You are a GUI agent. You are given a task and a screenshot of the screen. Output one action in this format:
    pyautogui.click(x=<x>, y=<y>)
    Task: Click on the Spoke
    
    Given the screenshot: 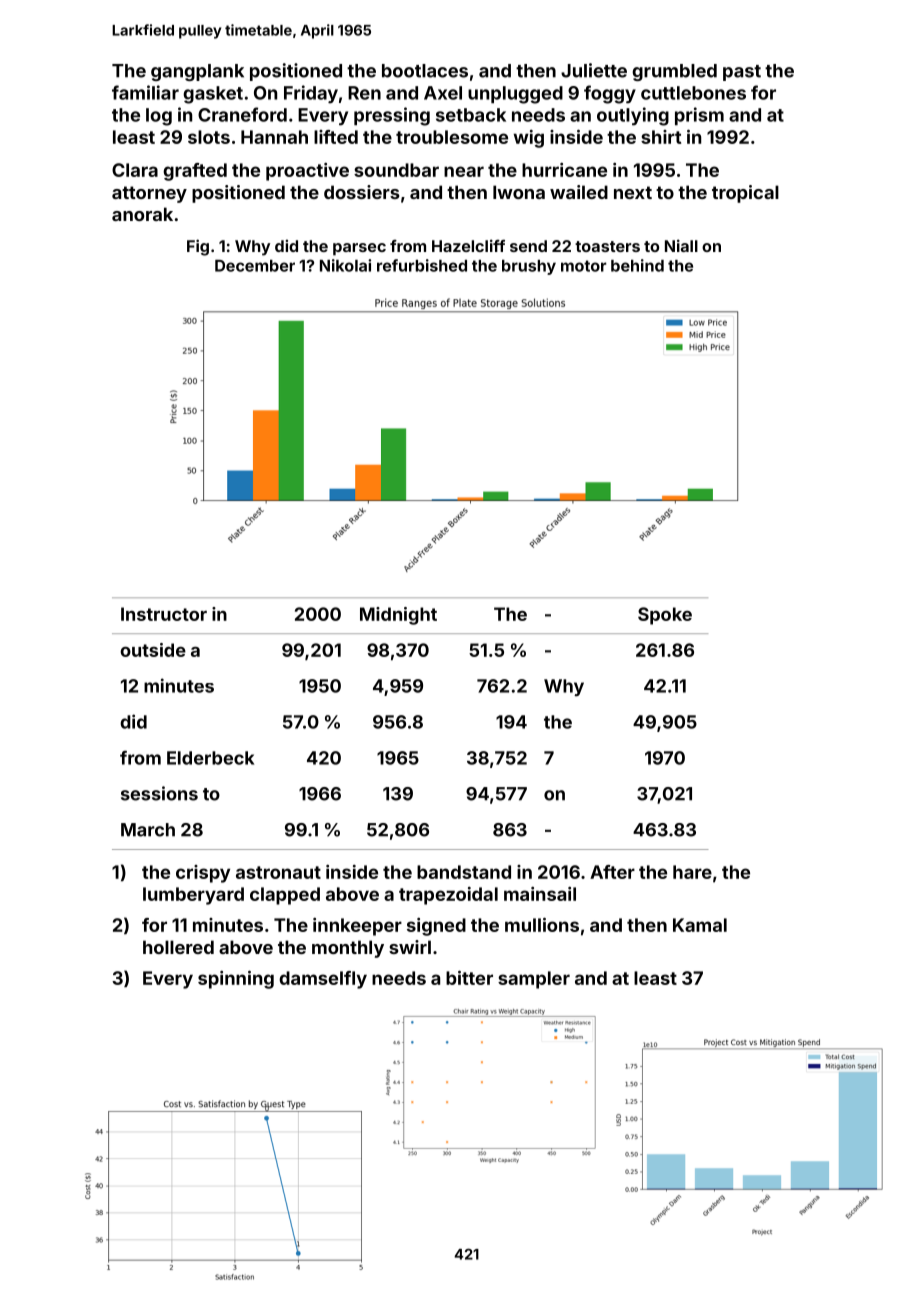 What is the action you would take?
    pyautogui.click(x=665, y=616)
